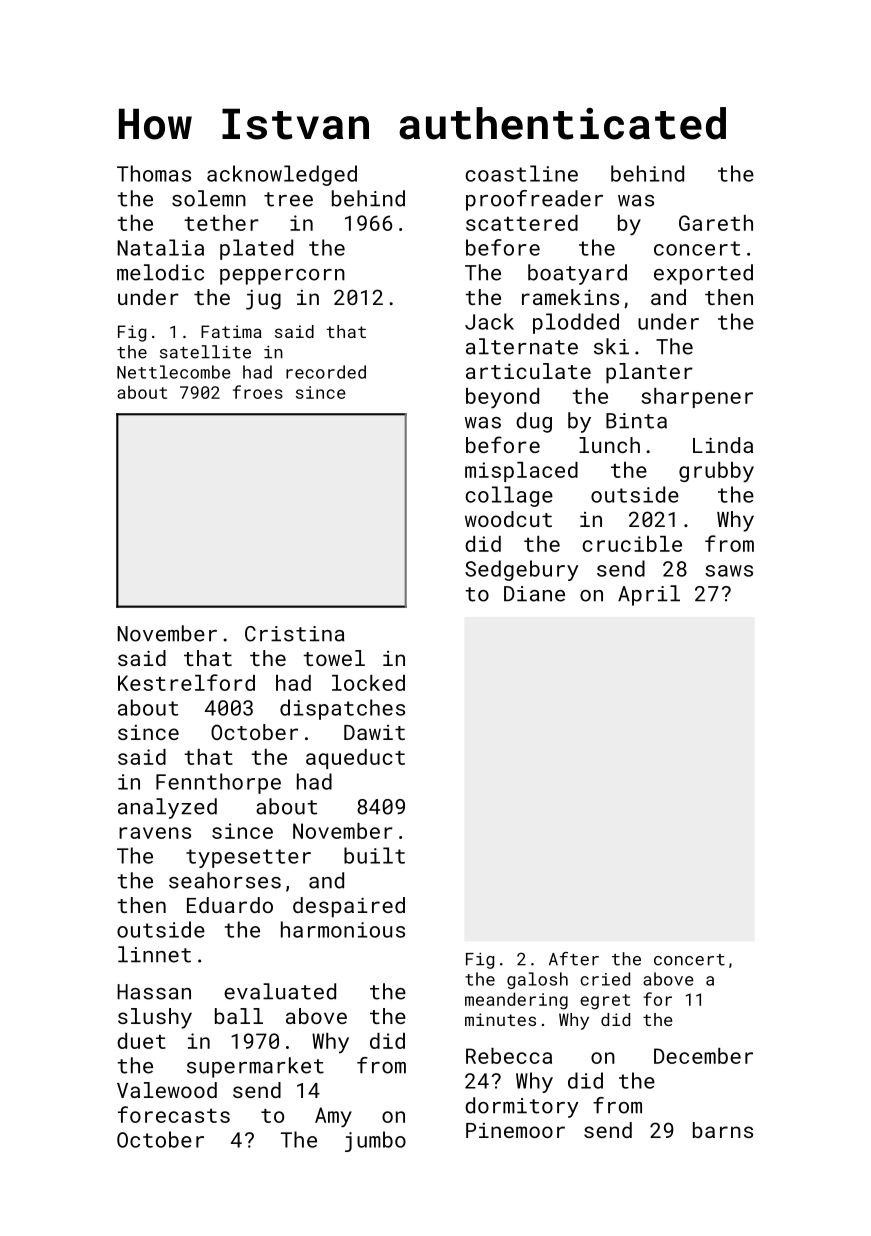  What do you see at coordinates (703, 1056) in the screenshot?
I see `December` at bounding box center [703, 1056].
